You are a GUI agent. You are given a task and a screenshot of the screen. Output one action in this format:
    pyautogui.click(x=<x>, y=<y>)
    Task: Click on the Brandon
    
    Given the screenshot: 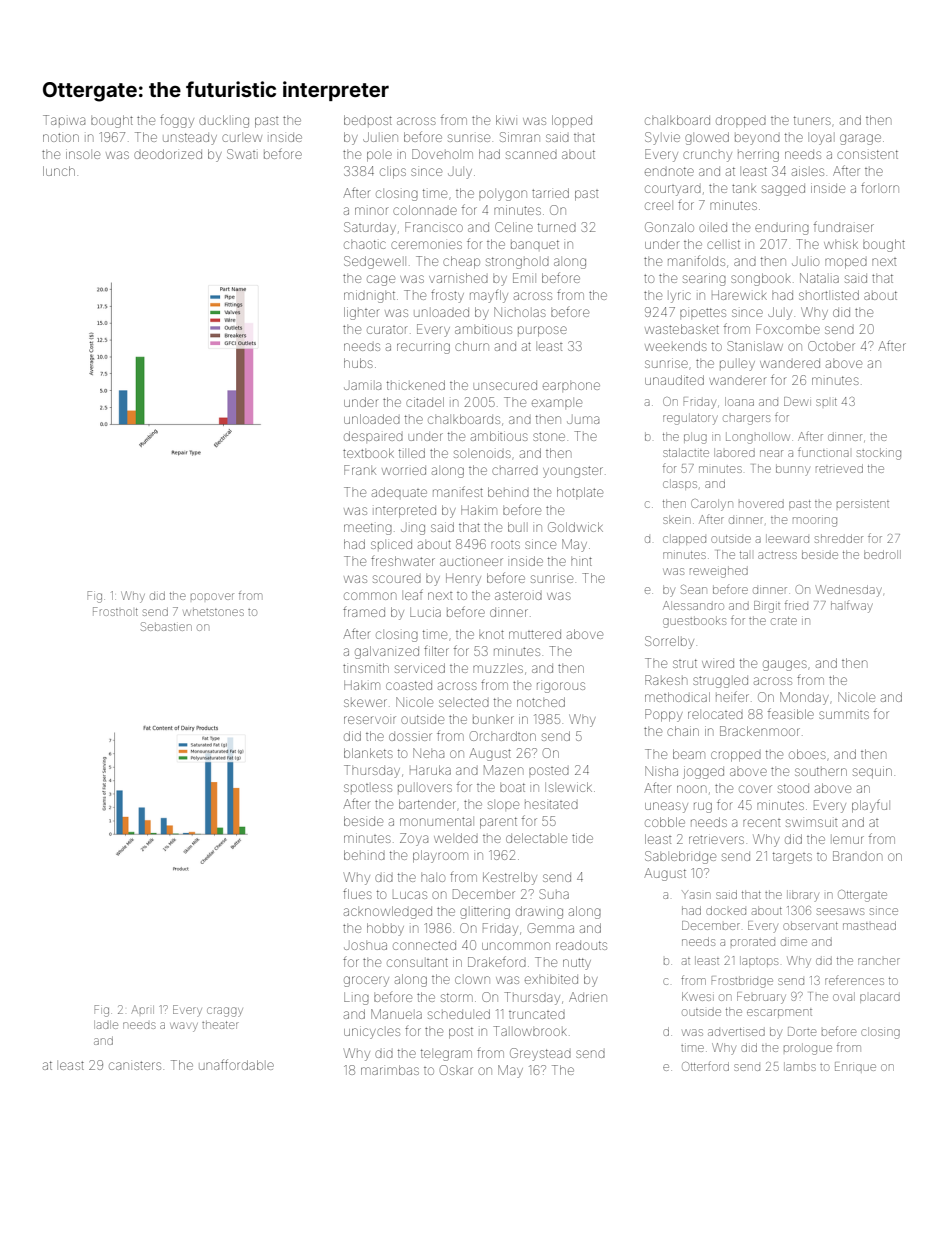 What is the action you would take?
    pyautogui.click(x=857, y=856)
